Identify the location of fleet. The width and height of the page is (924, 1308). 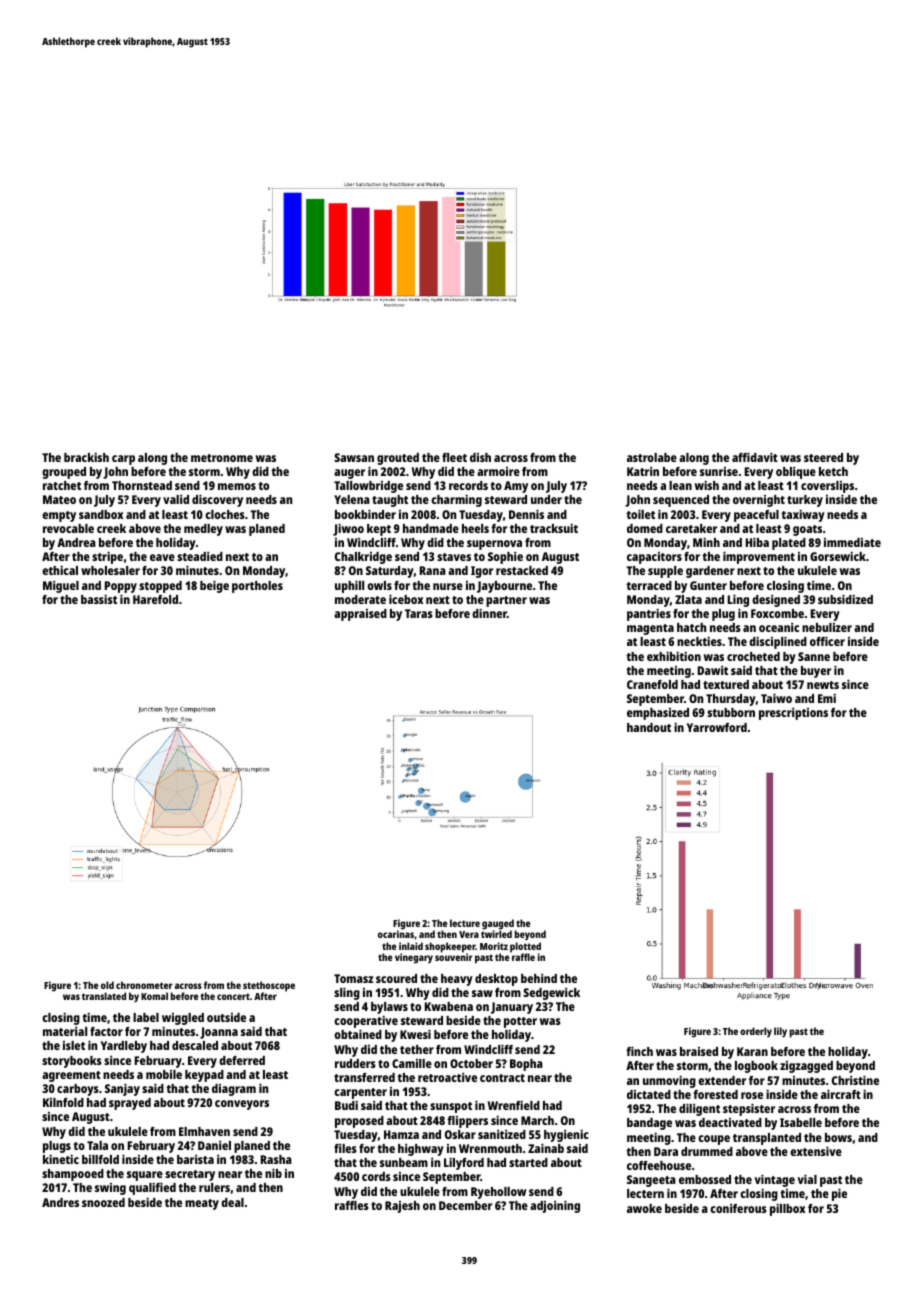
(454, 457).
